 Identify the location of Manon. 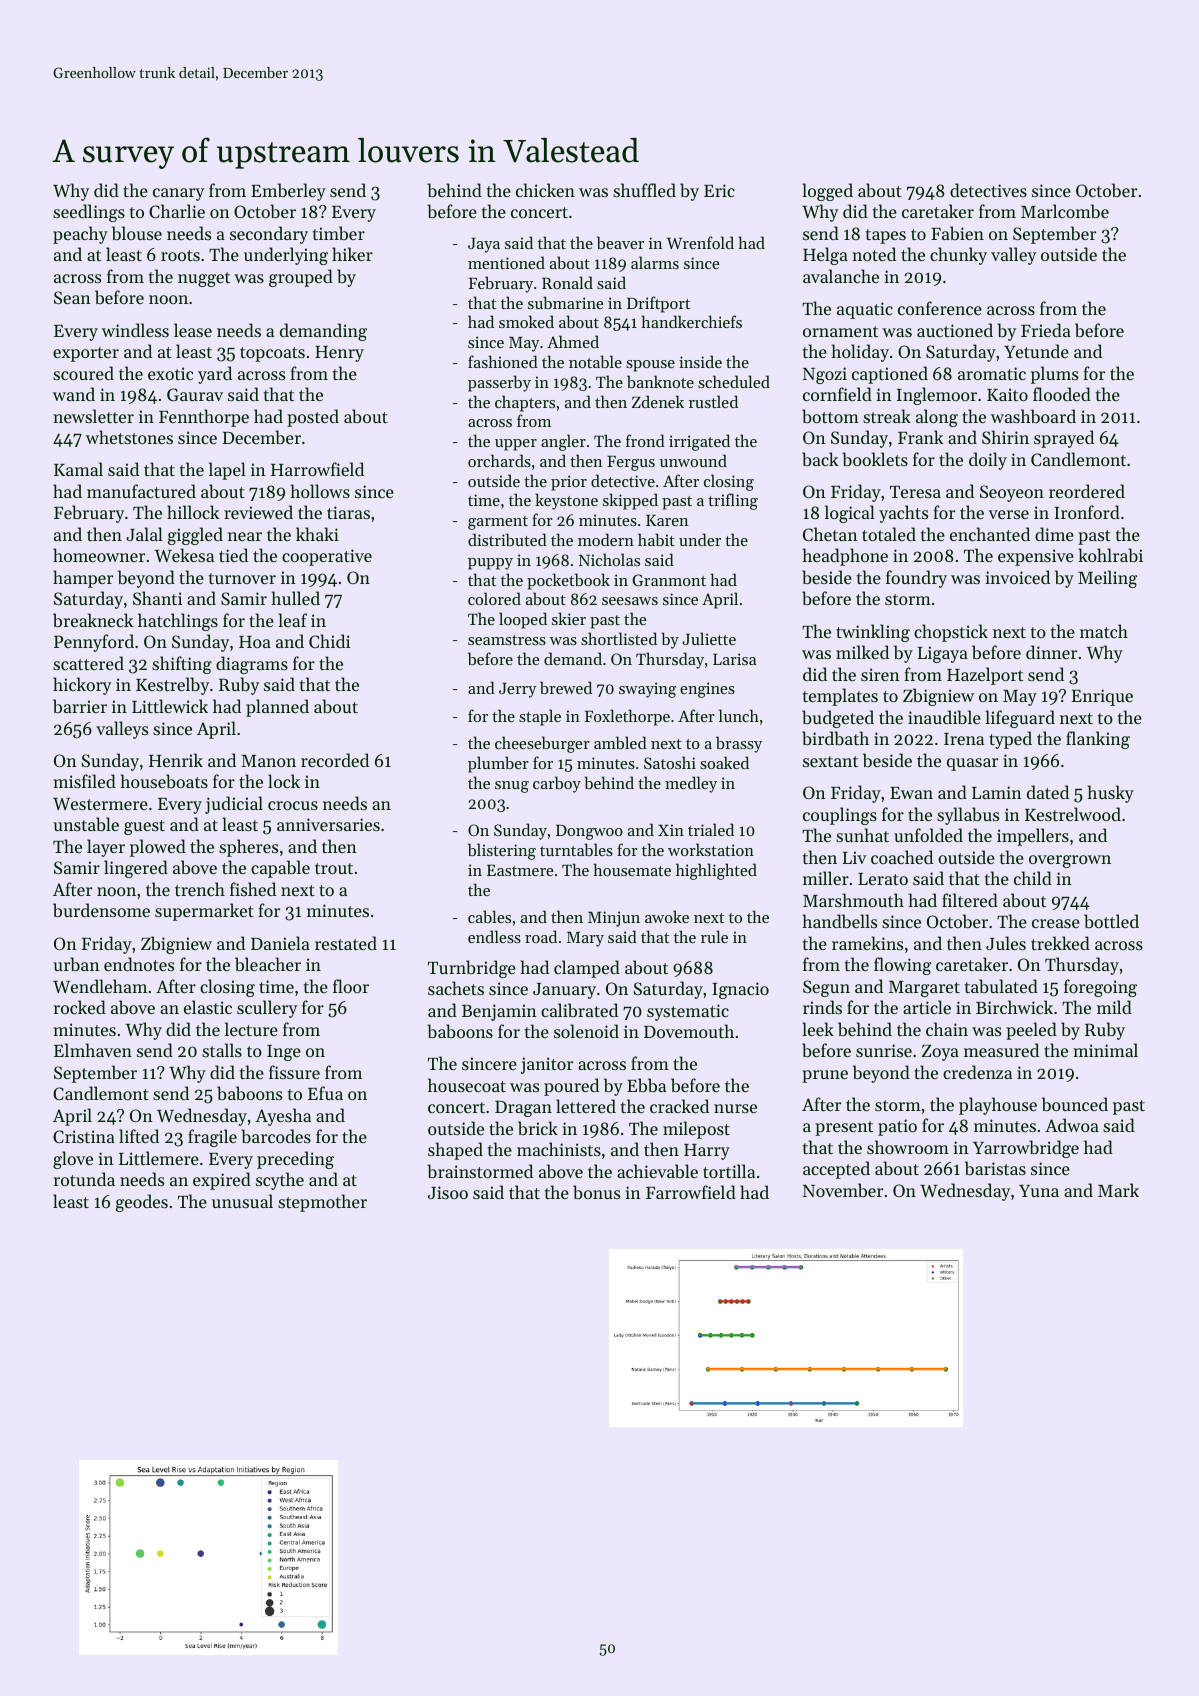
(268, 761).
